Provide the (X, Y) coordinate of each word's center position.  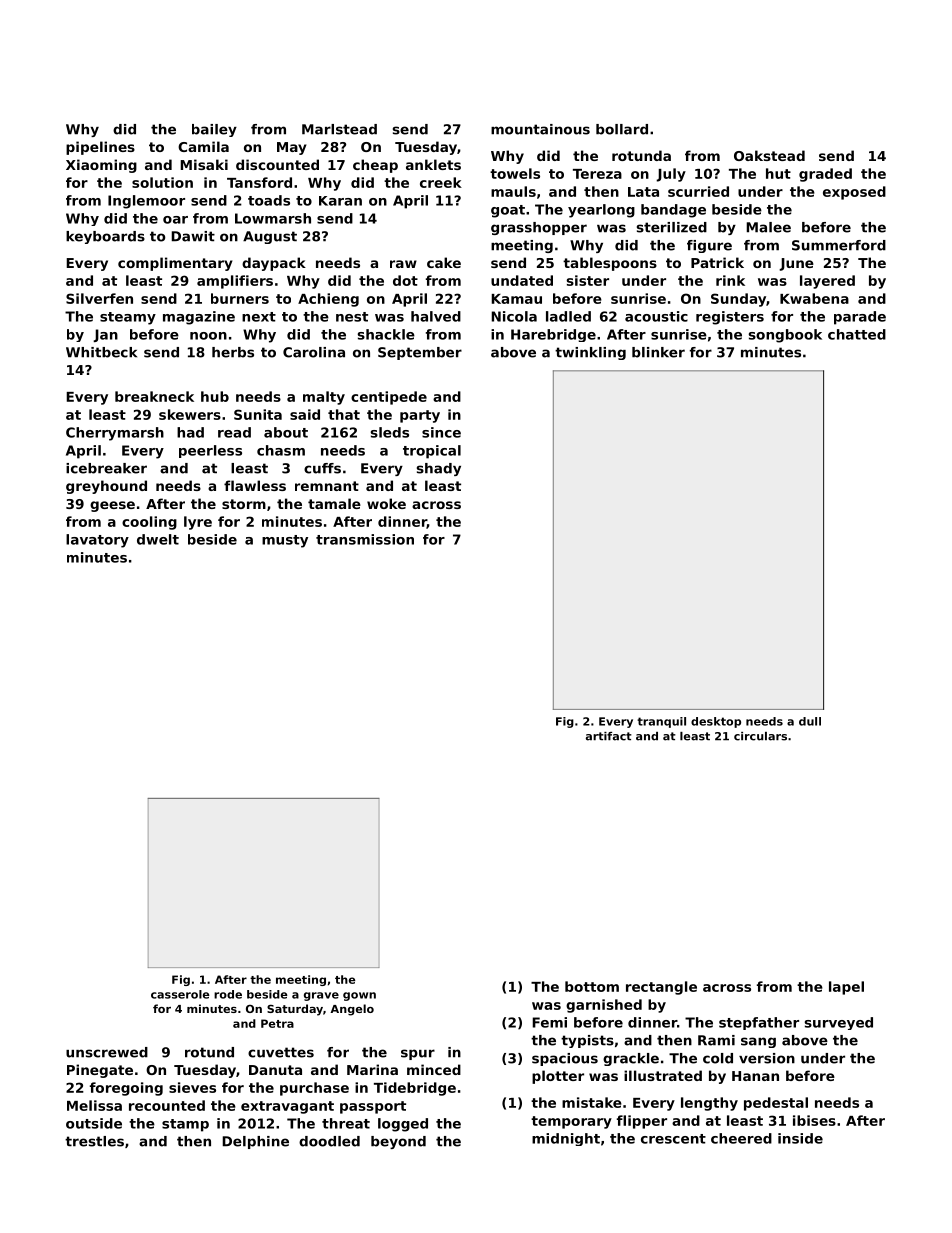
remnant (327, 486)
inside (800, 1138)
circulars (760, 736)
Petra (277, 1023)
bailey (214, 130)
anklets (433, 164)
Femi (549, 1022)
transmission (365, 539)
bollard (622, 129)
